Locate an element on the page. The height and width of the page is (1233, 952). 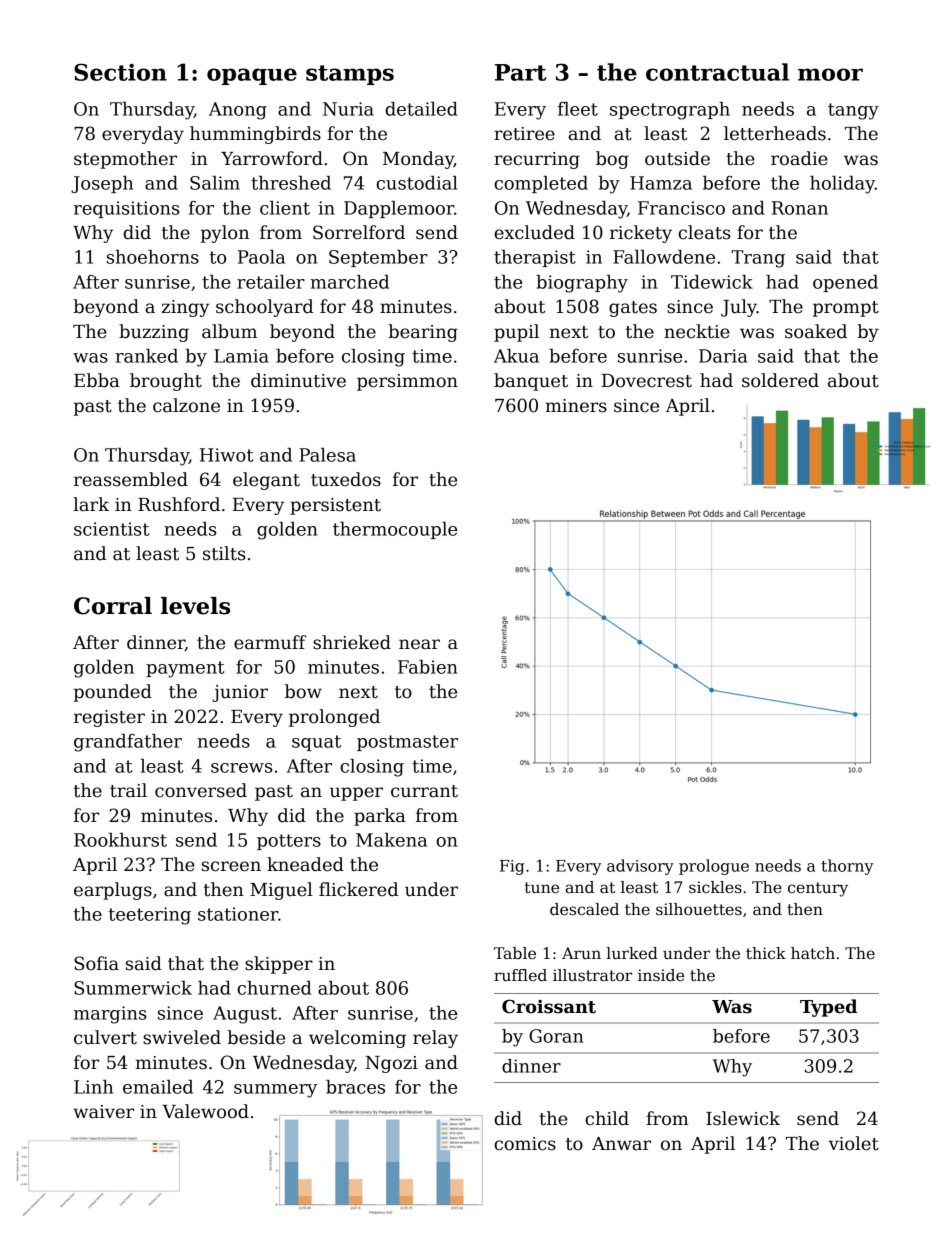
miners is located at coordinates (576, 406).
